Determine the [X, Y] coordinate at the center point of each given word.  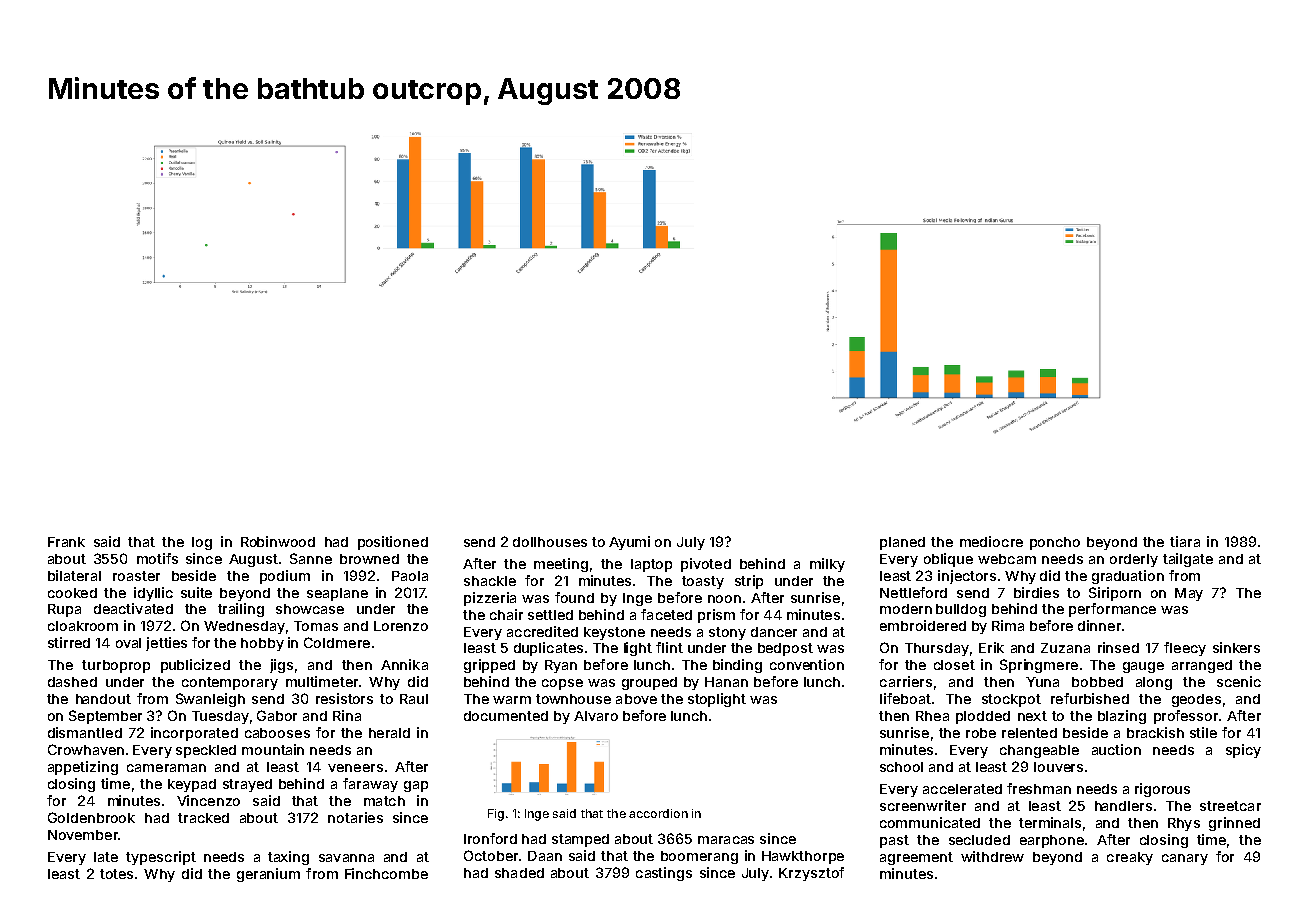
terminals [1050, 822]
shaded [519, 873]
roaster [136, 576]
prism [716, 616]
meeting [561, 565]
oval [128, 643]
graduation [1128, 577]
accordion [658, 813]
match [384, 801]
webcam [1007, 559]
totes [116, 874]
